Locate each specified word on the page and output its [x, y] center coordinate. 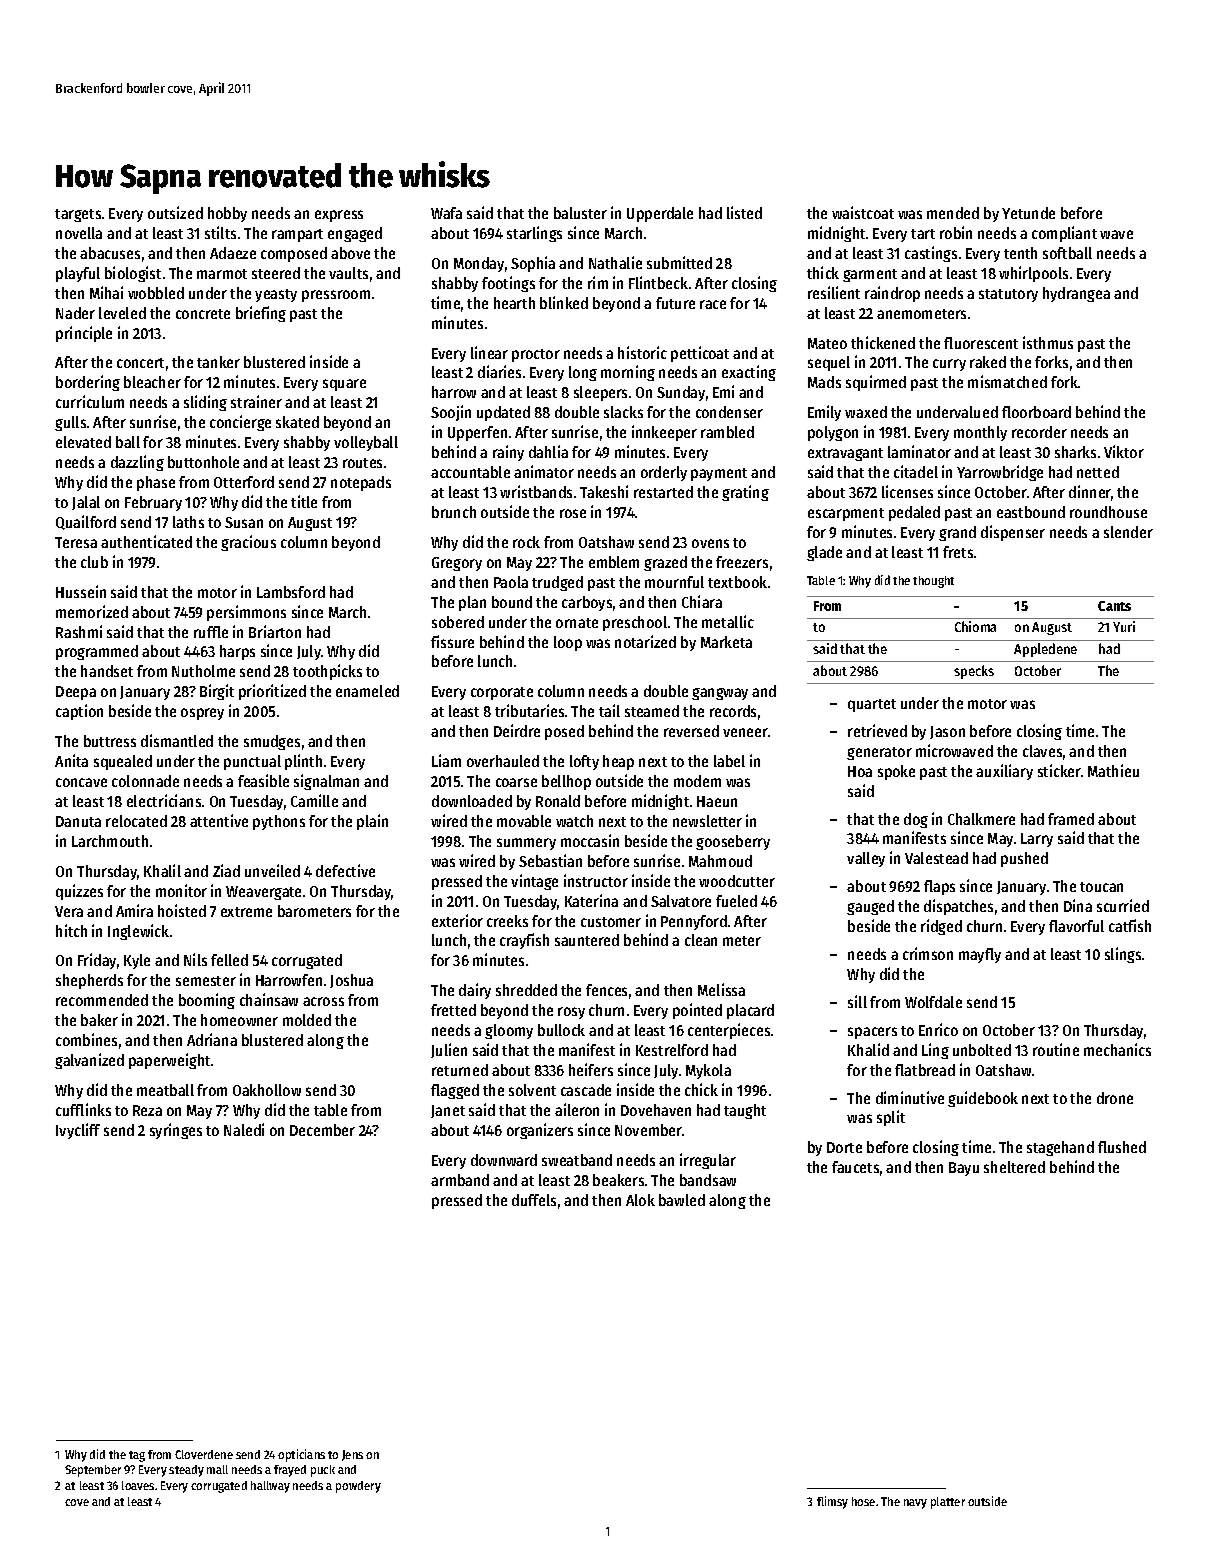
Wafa [446, 213]
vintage [534, 882]
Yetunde [1028, 213]
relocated [136, 821]
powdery [358, 1487]
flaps [939, 887]
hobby [227, 214]
